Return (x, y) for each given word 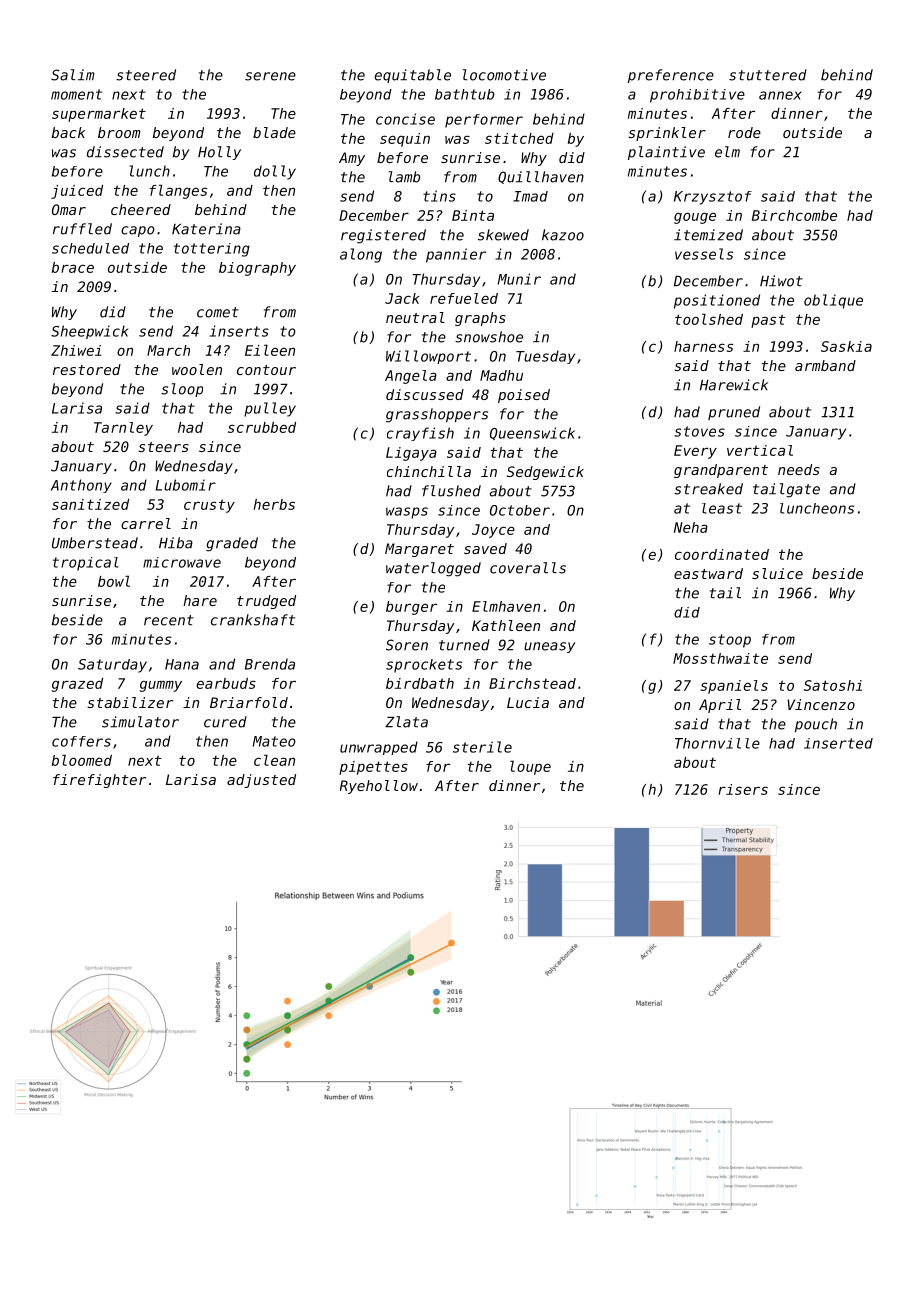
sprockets (424, 666)
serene (270, 76)
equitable (412, 76)
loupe (530, 767)
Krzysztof (713, 198)
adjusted (261, 781)
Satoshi (833, 685)
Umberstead (95, 543)
